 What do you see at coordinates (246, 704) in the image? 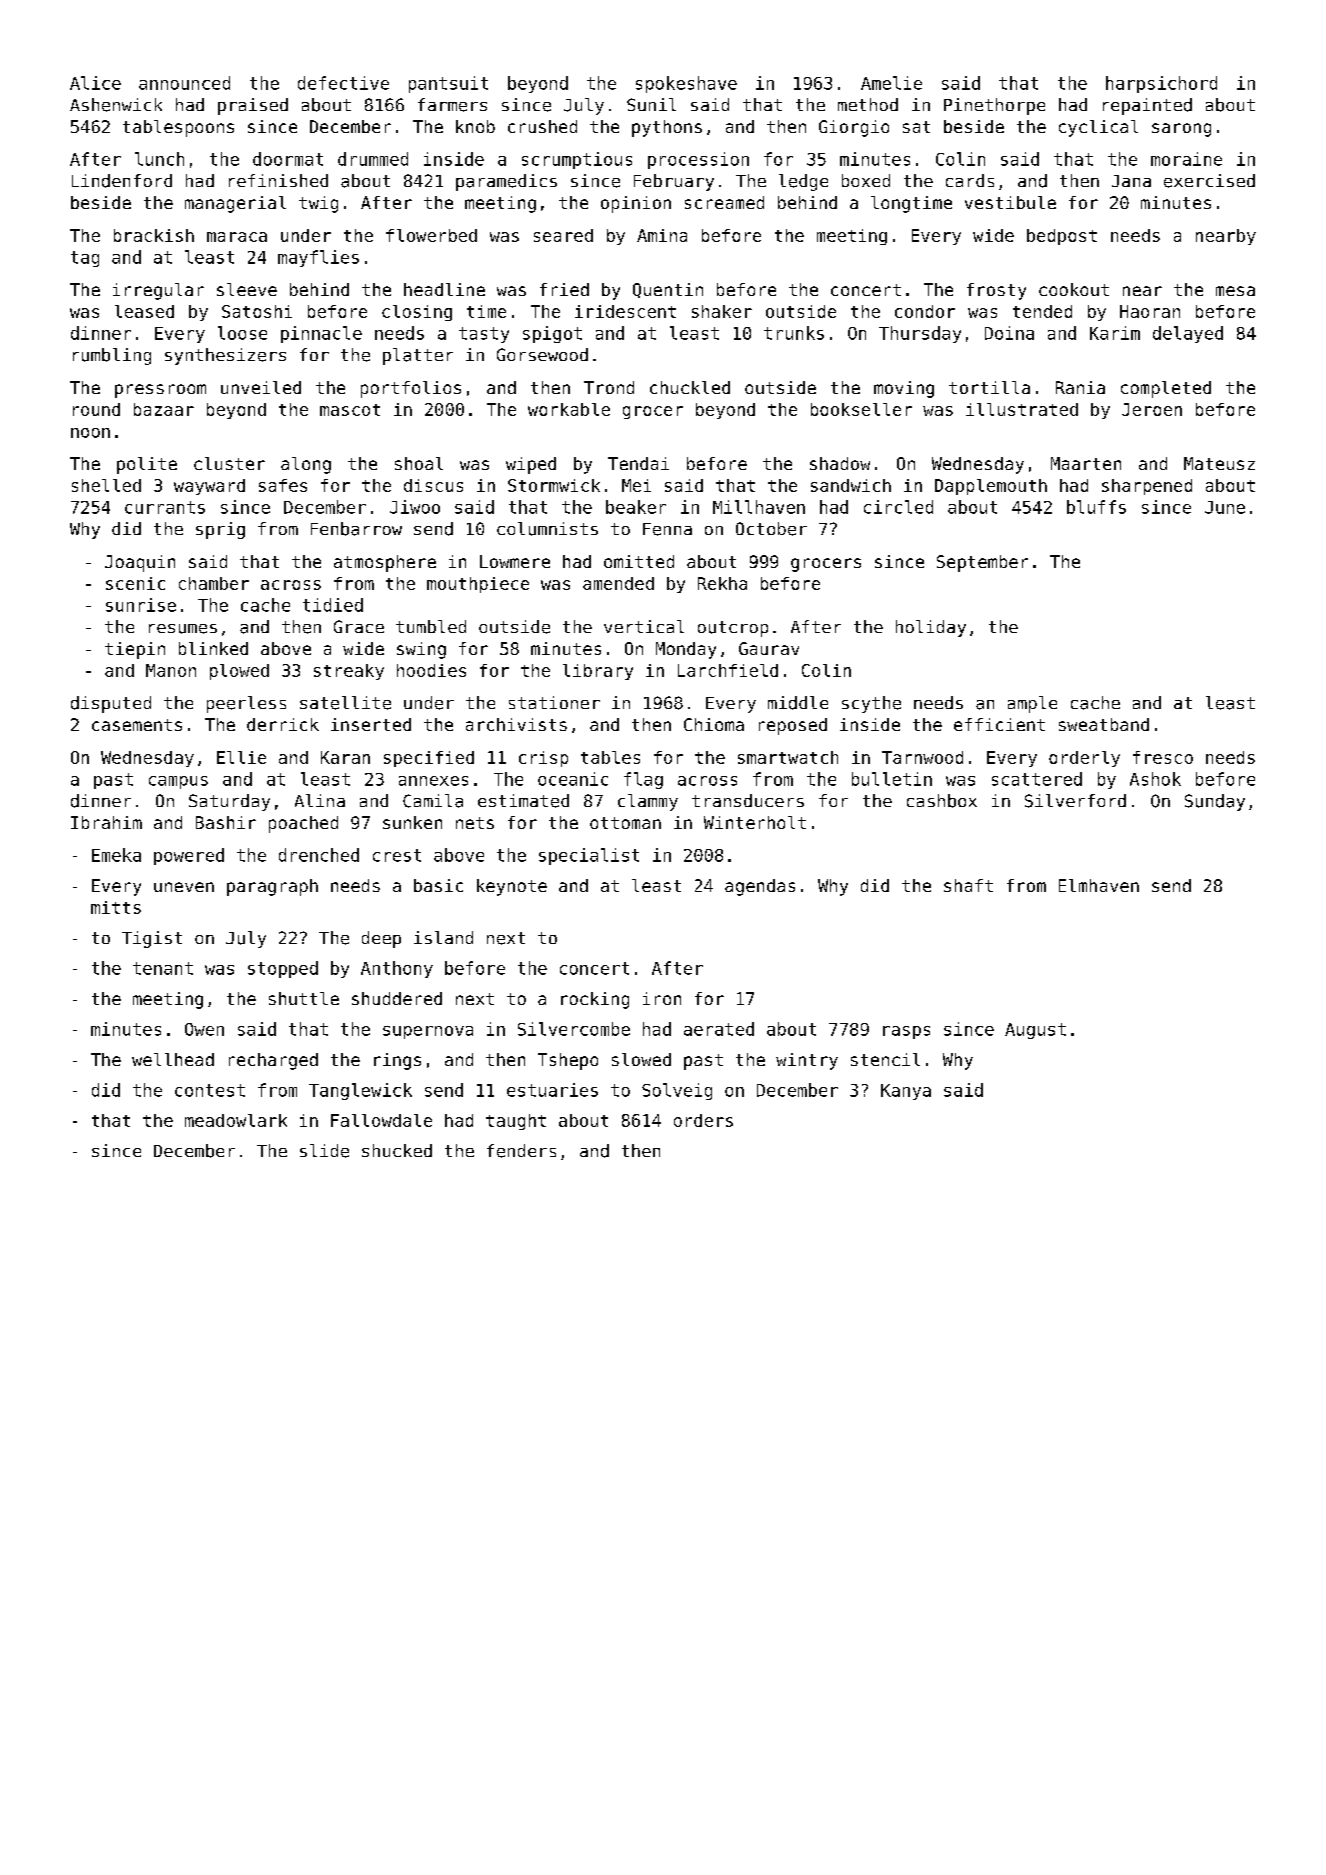
I see `peerless` at bounding box center [246, 704].
